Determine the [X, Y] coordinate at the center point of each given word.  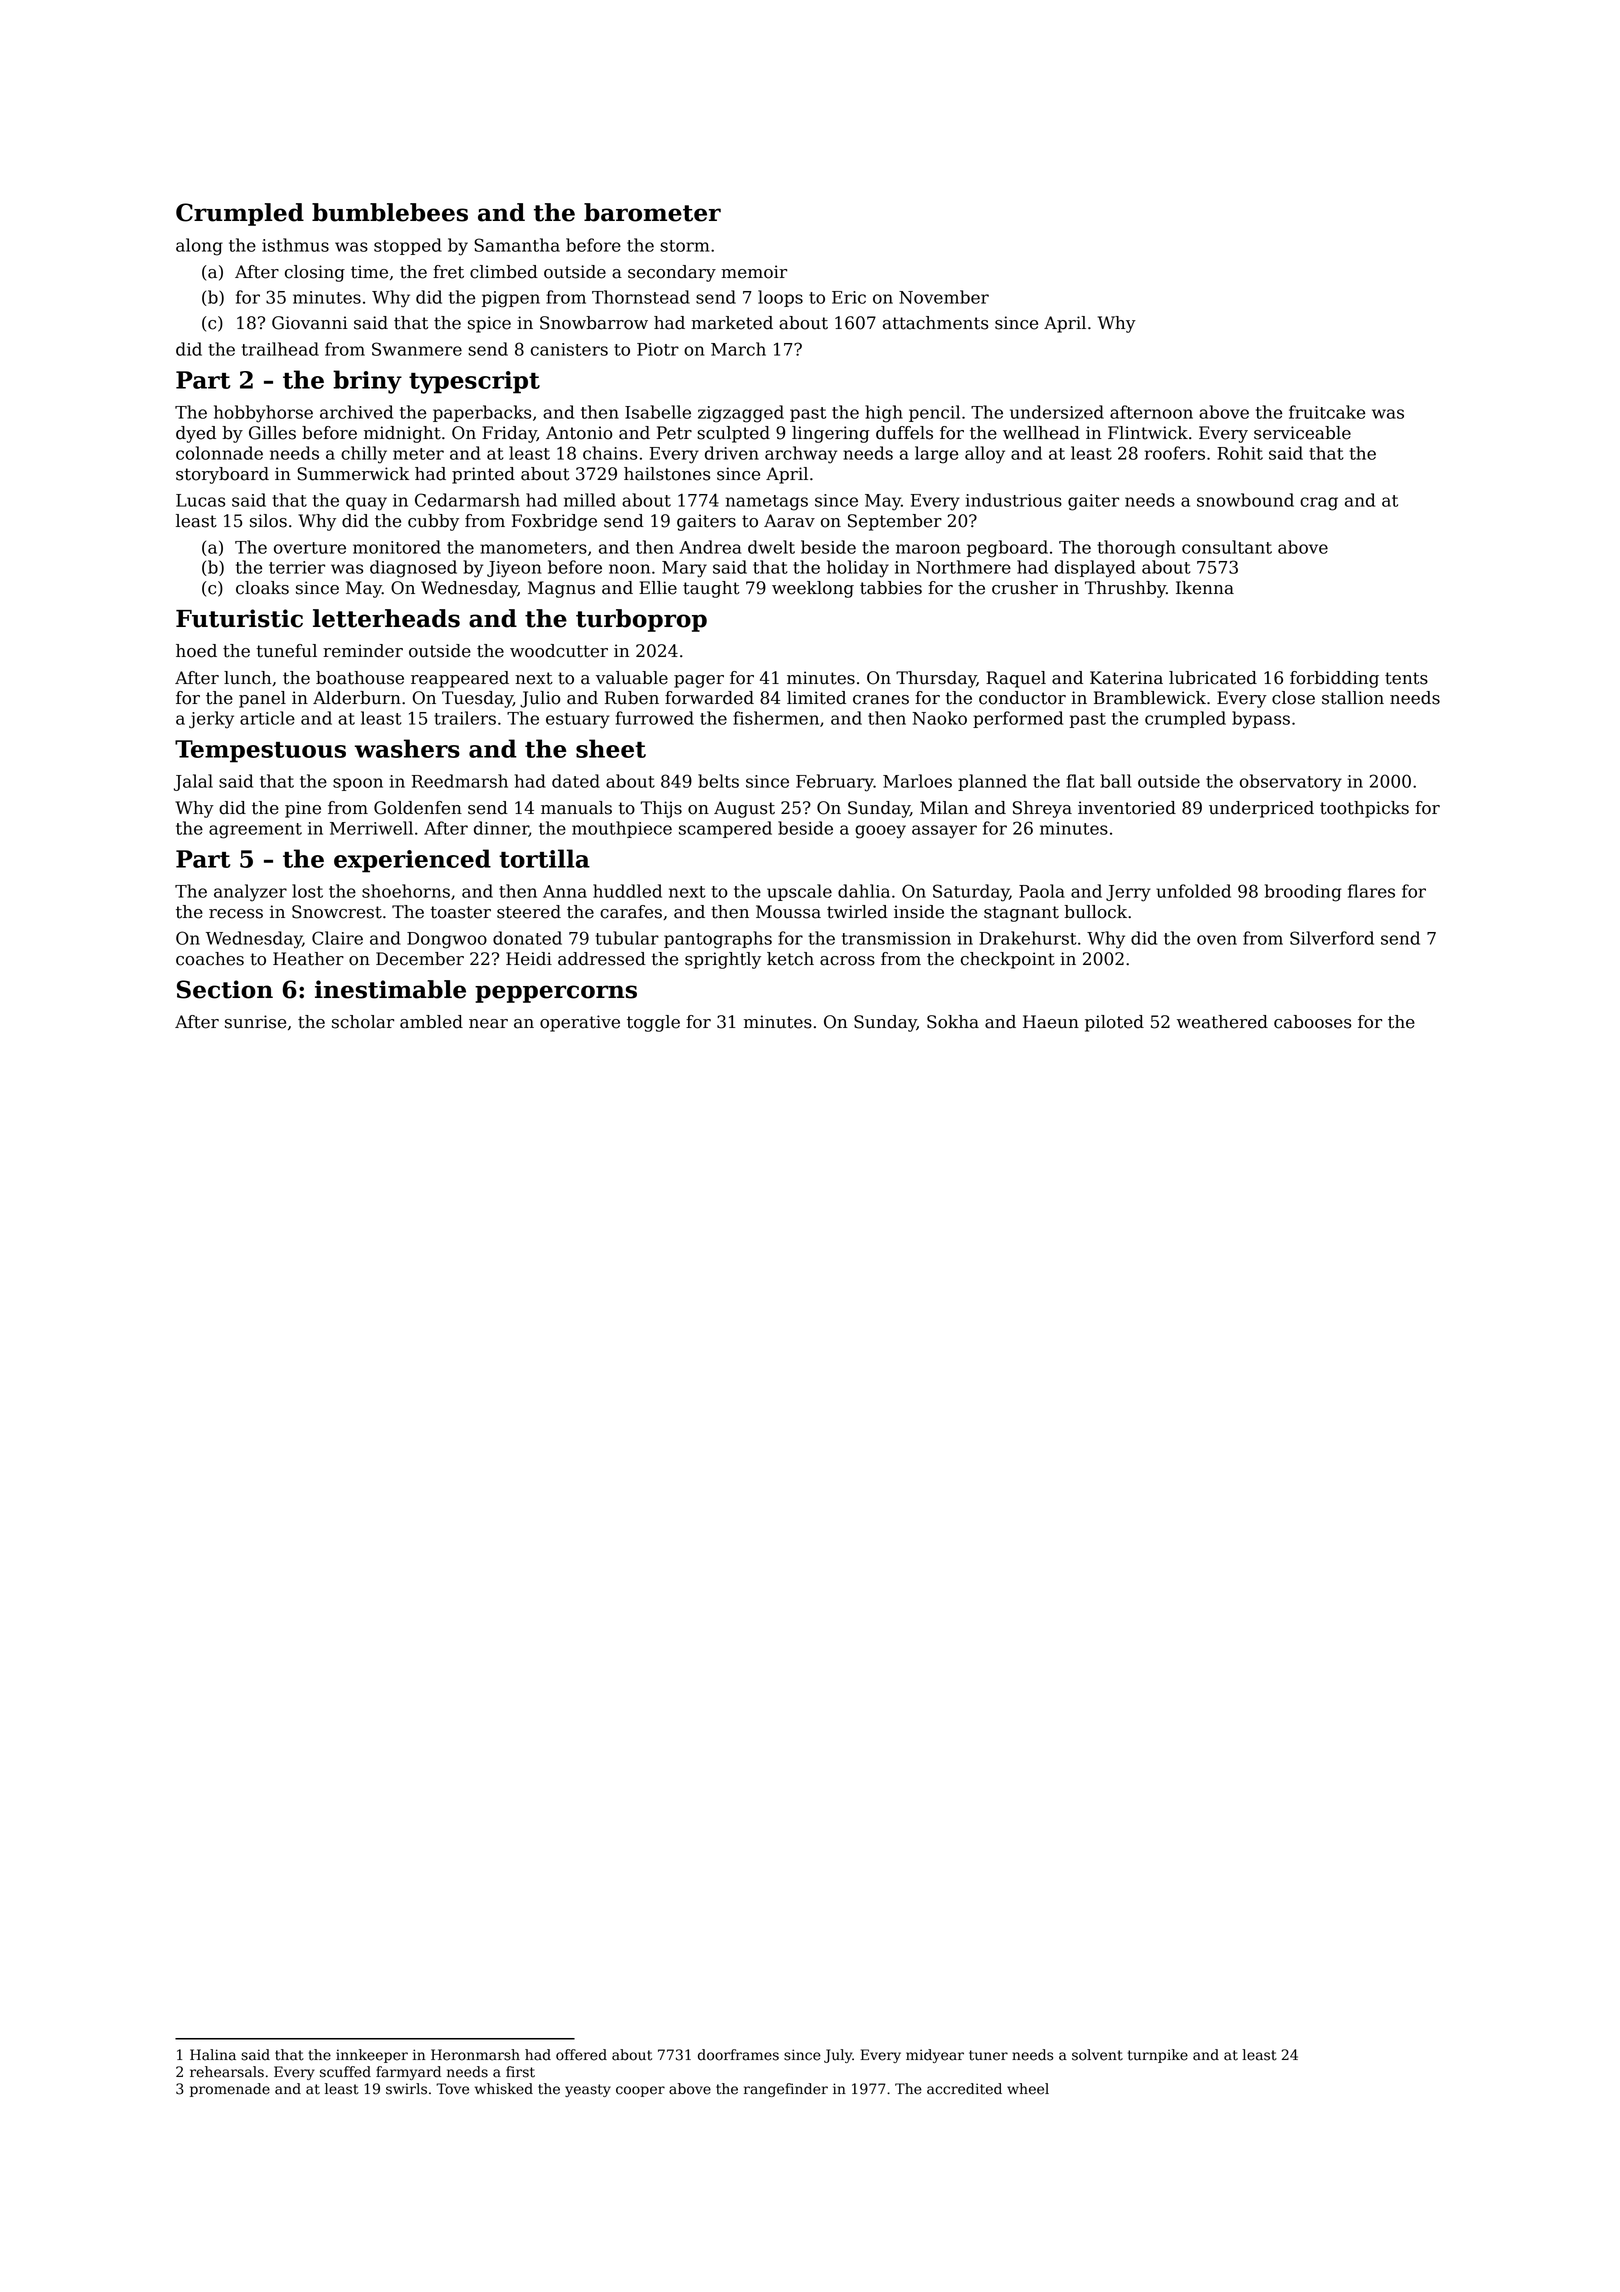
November [944, 297]
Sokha [953, 1022]
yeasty [588, 2090]
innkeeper [372, 2056]
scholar [363, 1022]
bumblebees [390, 212]
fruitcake [1327, 412]
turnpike [1158, 2056]
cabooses [1312, 1022]
